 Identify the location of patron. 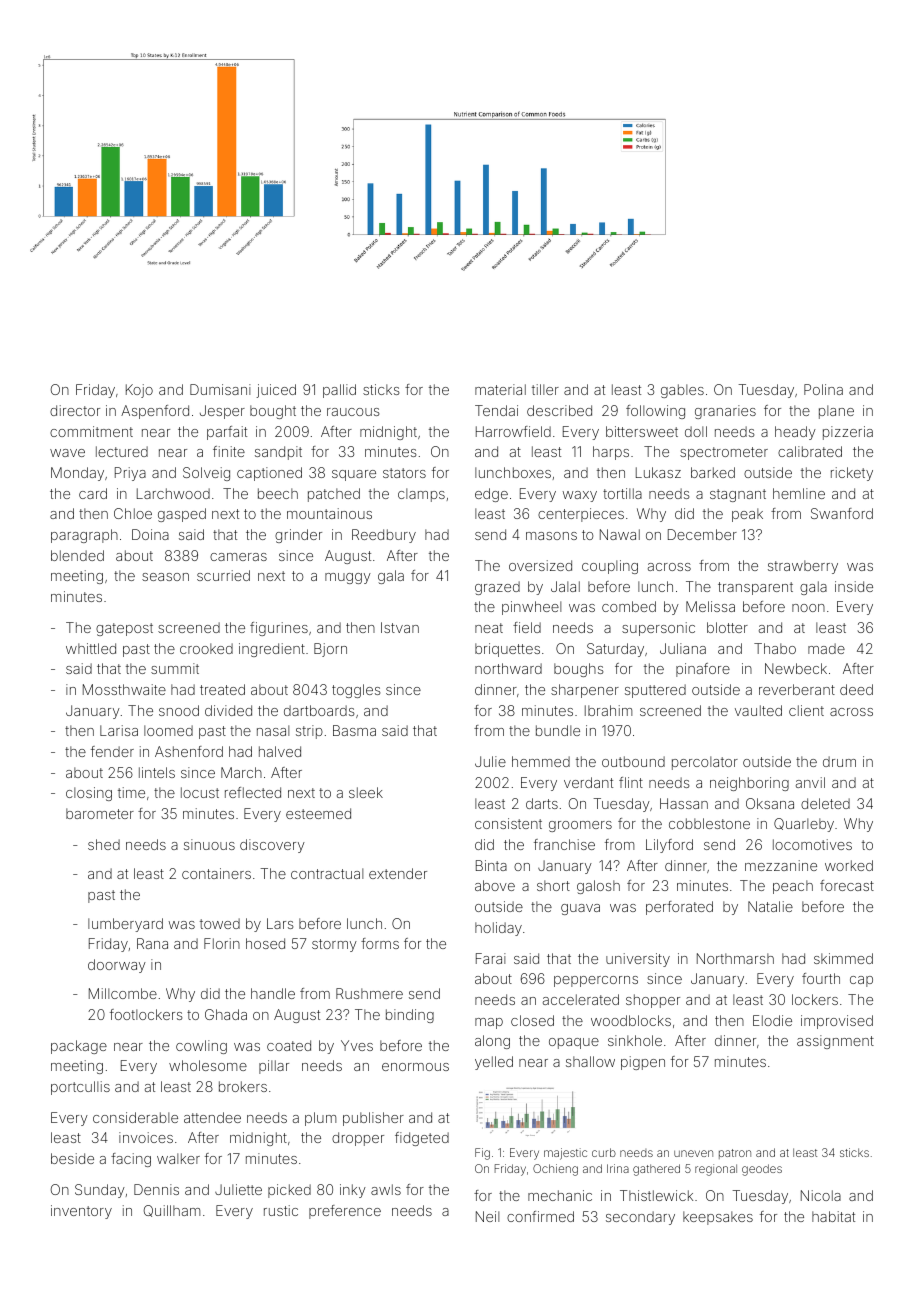
(735, 1154).
